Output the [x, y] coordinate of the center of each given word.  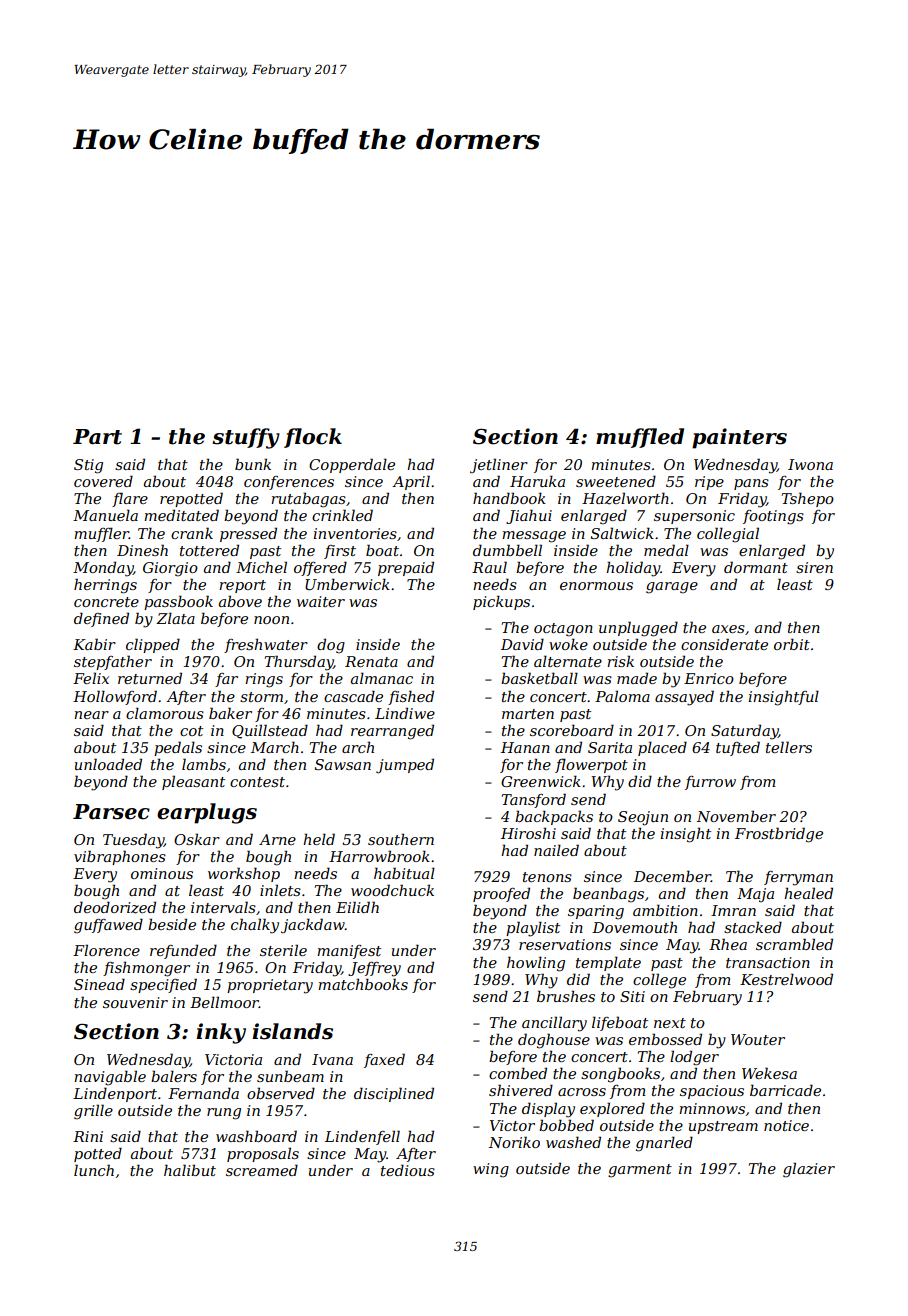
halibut [190, 1170]
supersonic [694, 517]
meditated [181, 515]
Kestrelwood [786, 979]
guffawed [108, 926]
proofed [501, 894]
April [411, 482]
